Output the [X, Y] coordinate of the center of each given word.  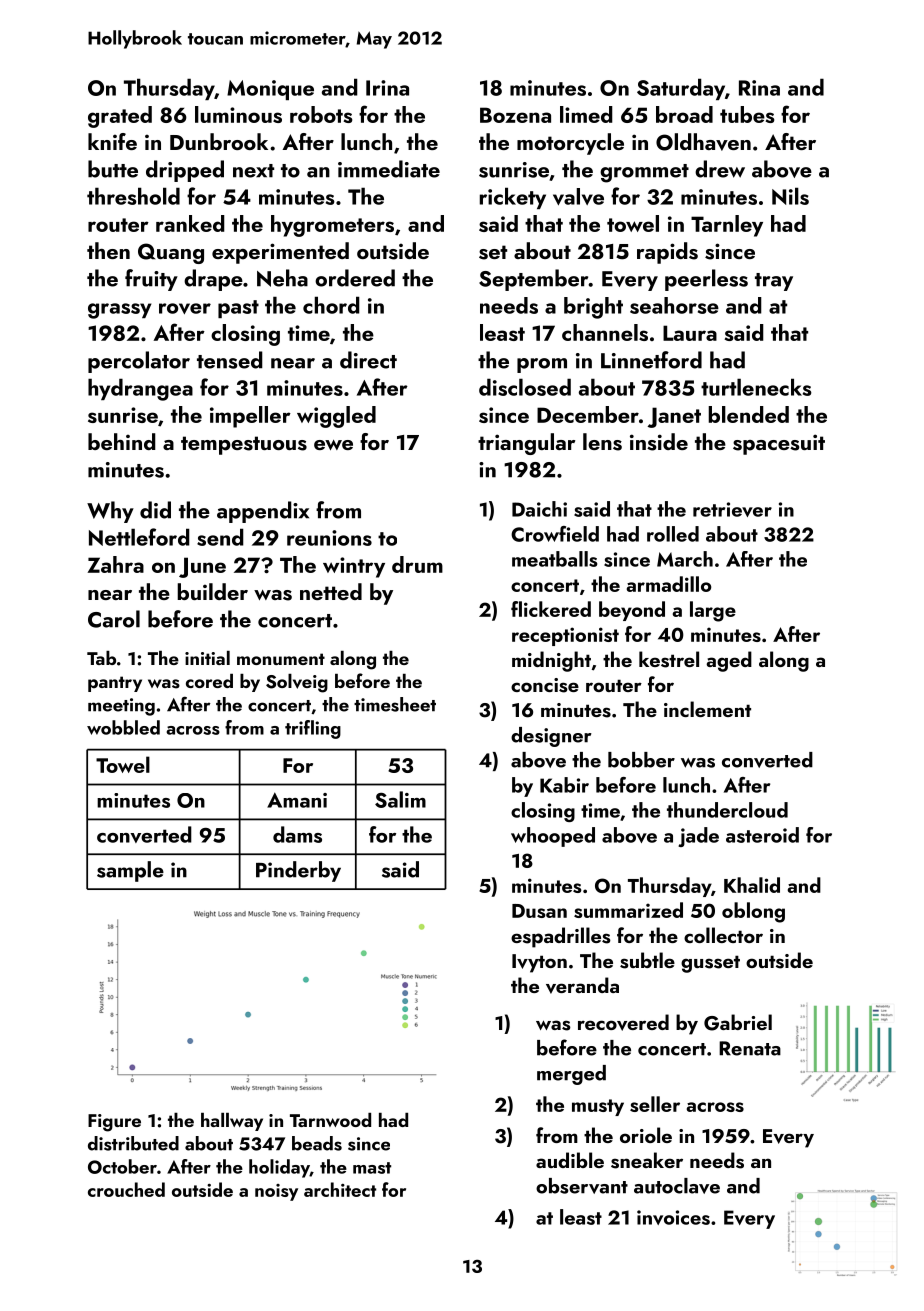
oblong [753, 912]
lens [602, 442]
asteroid [762, 835]
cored [209, 681]
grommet [644, 173]
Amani [297, 800]
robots [321, 114]
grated [120, 117]
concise [545, 685]
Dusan [539, 911]
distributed [133, 1143]
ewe [333, 445]
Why [110, 512]
